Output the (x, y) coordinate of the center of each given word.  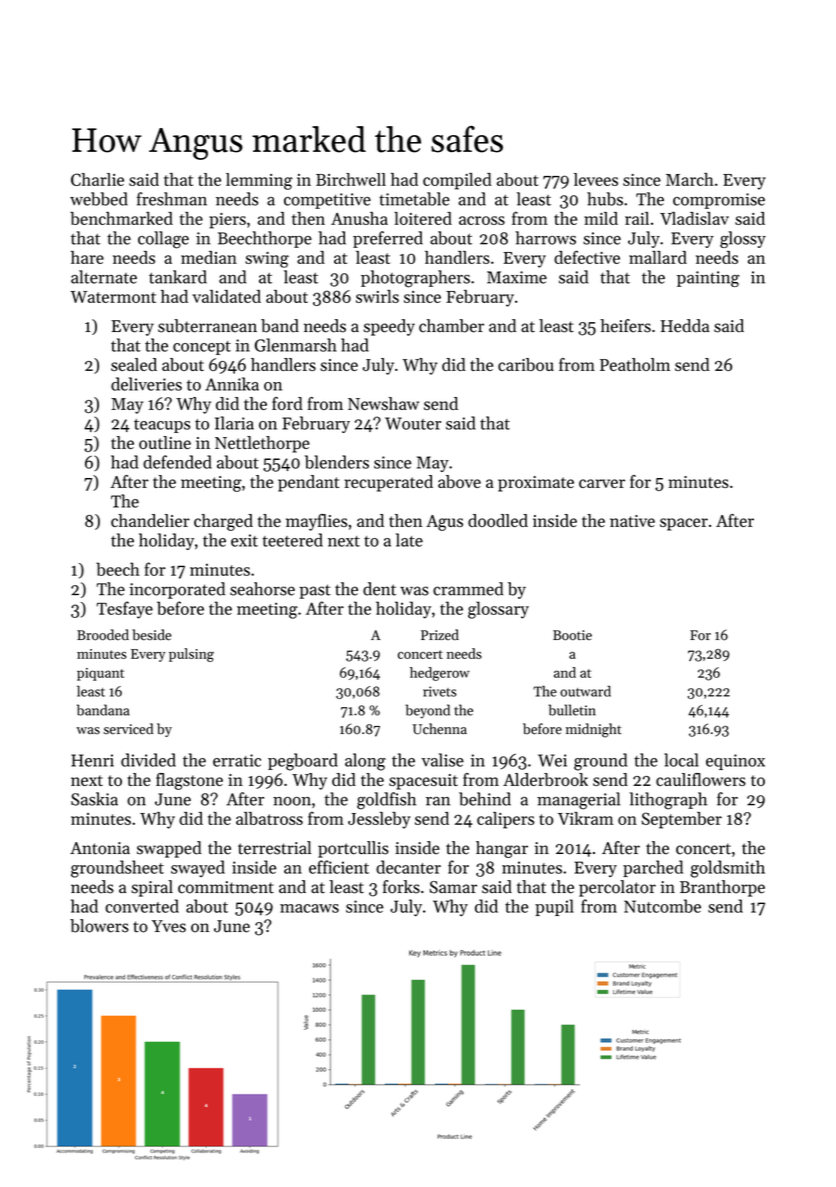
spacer (684, 524)
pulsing (191, 655)
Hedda (685, 326)
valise (442, 760)
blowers (99, 926)
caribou (526, 364)
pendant (308, 483)
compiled (457, 181)
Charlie (97, 179)
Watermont (113, 297)
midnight (593, 730)
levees (596, 179)
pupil (554, 907)
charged (223, 522)
